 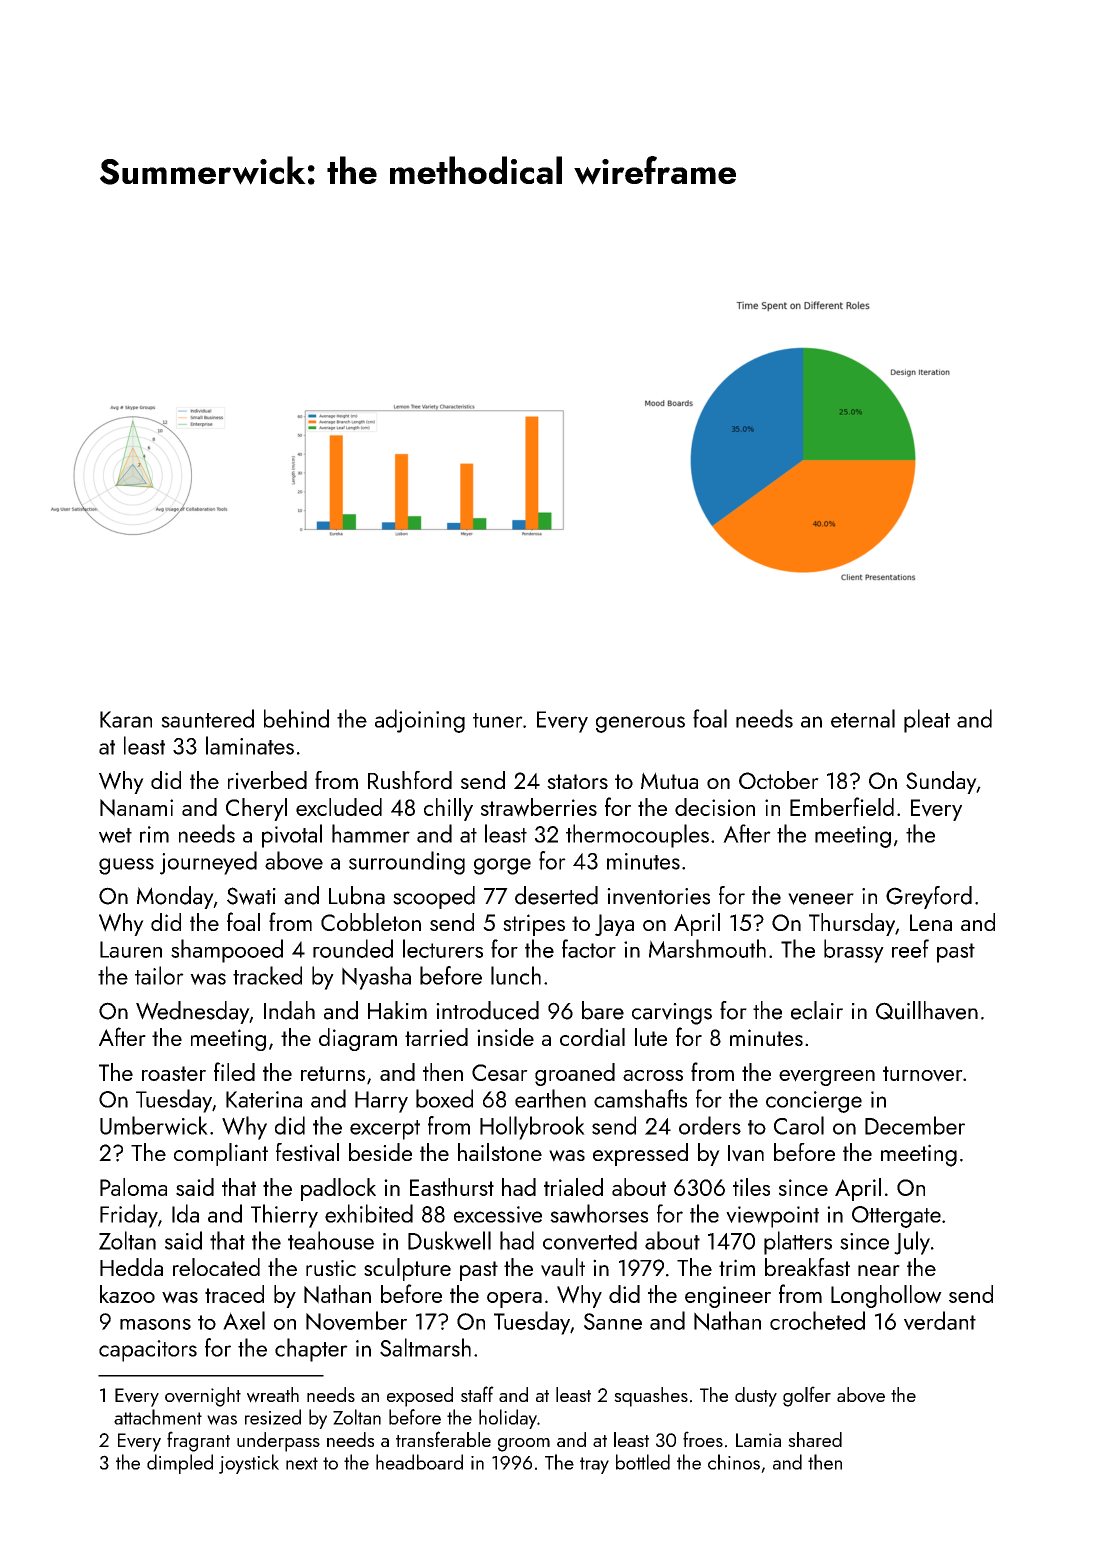 What do you see at coordinates (251, 896) in the image?
I see `Swati` at bounding box center [251, 896].
